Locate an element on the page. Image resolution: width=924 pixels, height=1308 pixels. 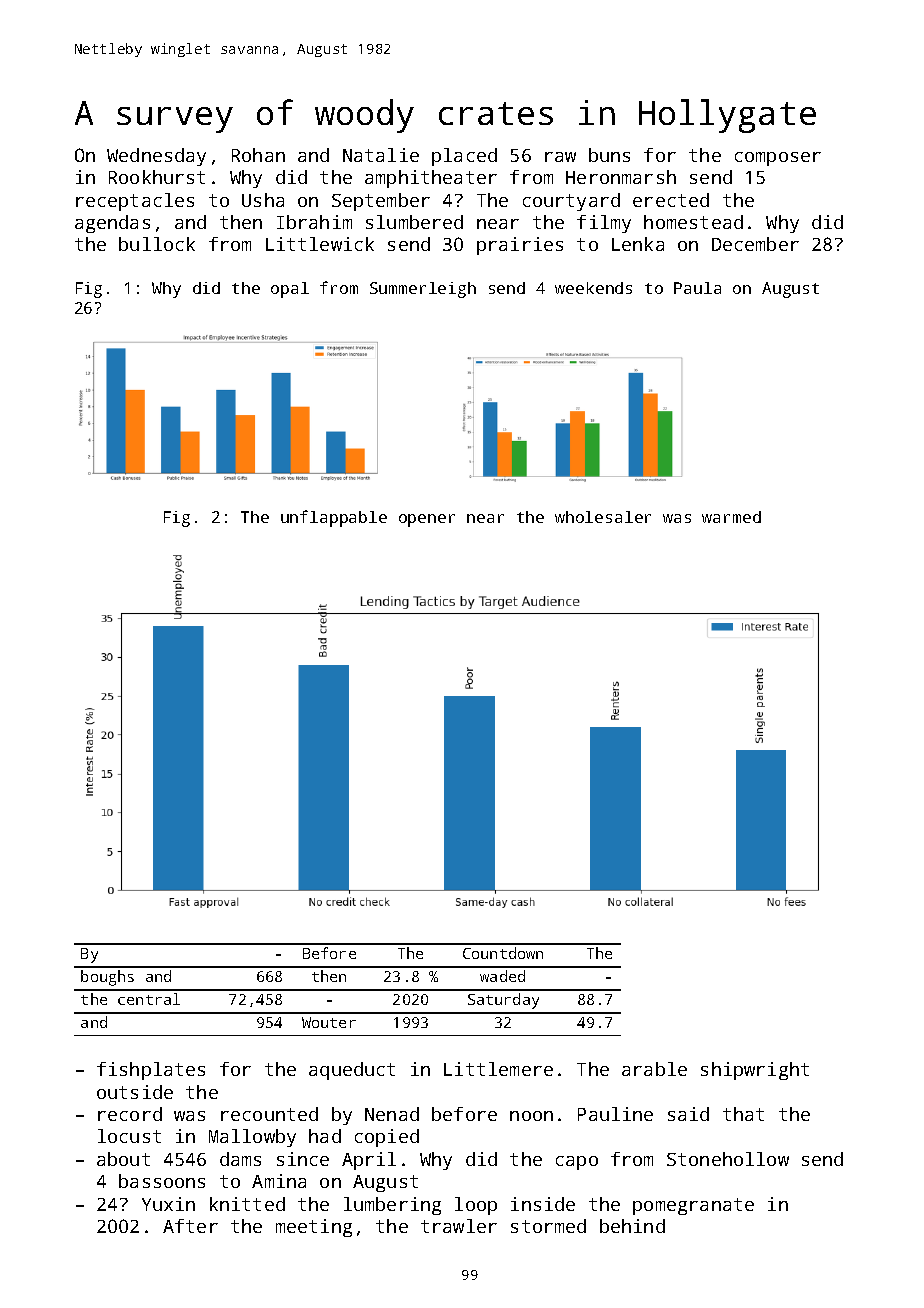
stormed is located at coordinates (548, 1226).
